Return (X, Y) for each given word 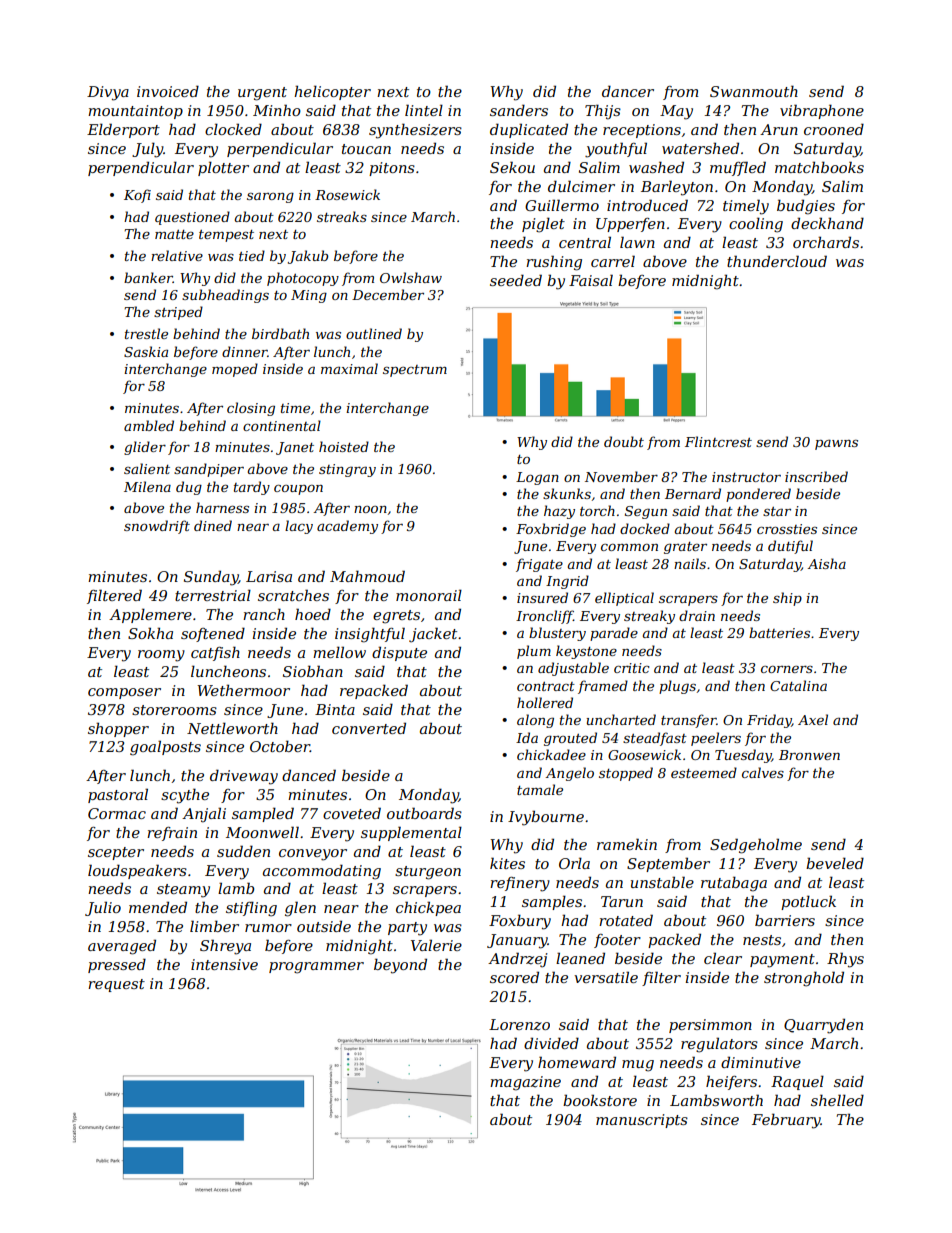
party (407, 929)
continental (282, 425)
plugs (677, 687)
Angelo (569, 774)
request (116, 985)
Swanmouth (754, 91)
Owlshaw (411, 277)
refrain (172, 834)
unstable (662, 882)
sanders (519, 110)
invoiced (168, 91)
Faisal (591, 280)
